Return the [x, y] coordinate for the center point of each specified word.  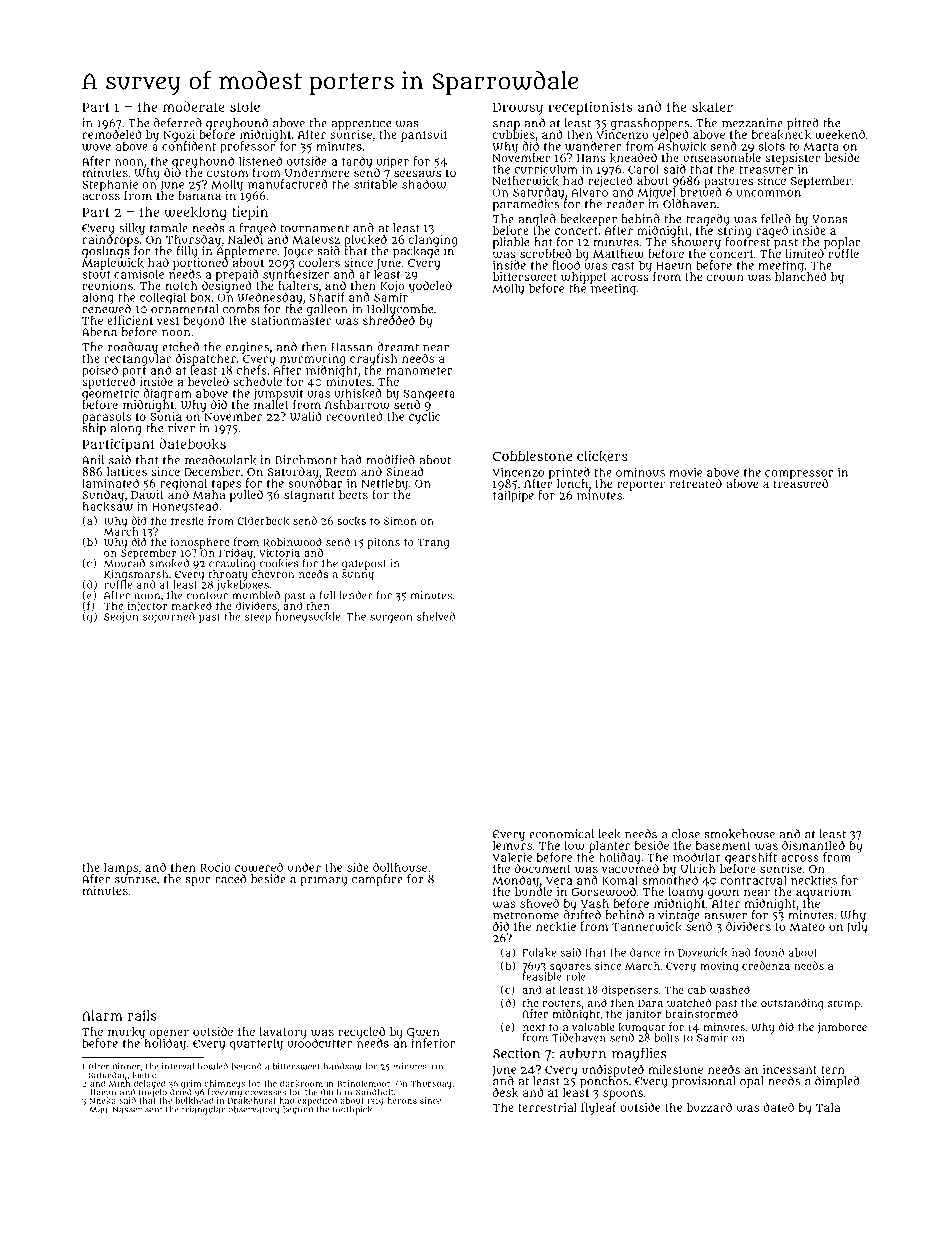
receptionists [590, 108]
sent [154, 1110]
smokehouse [740, 834]
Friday [236, 553]
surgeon [391, 618]
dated [778, 1107]
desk [506, 1092]
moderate [194, 106]
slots [772, 146]
